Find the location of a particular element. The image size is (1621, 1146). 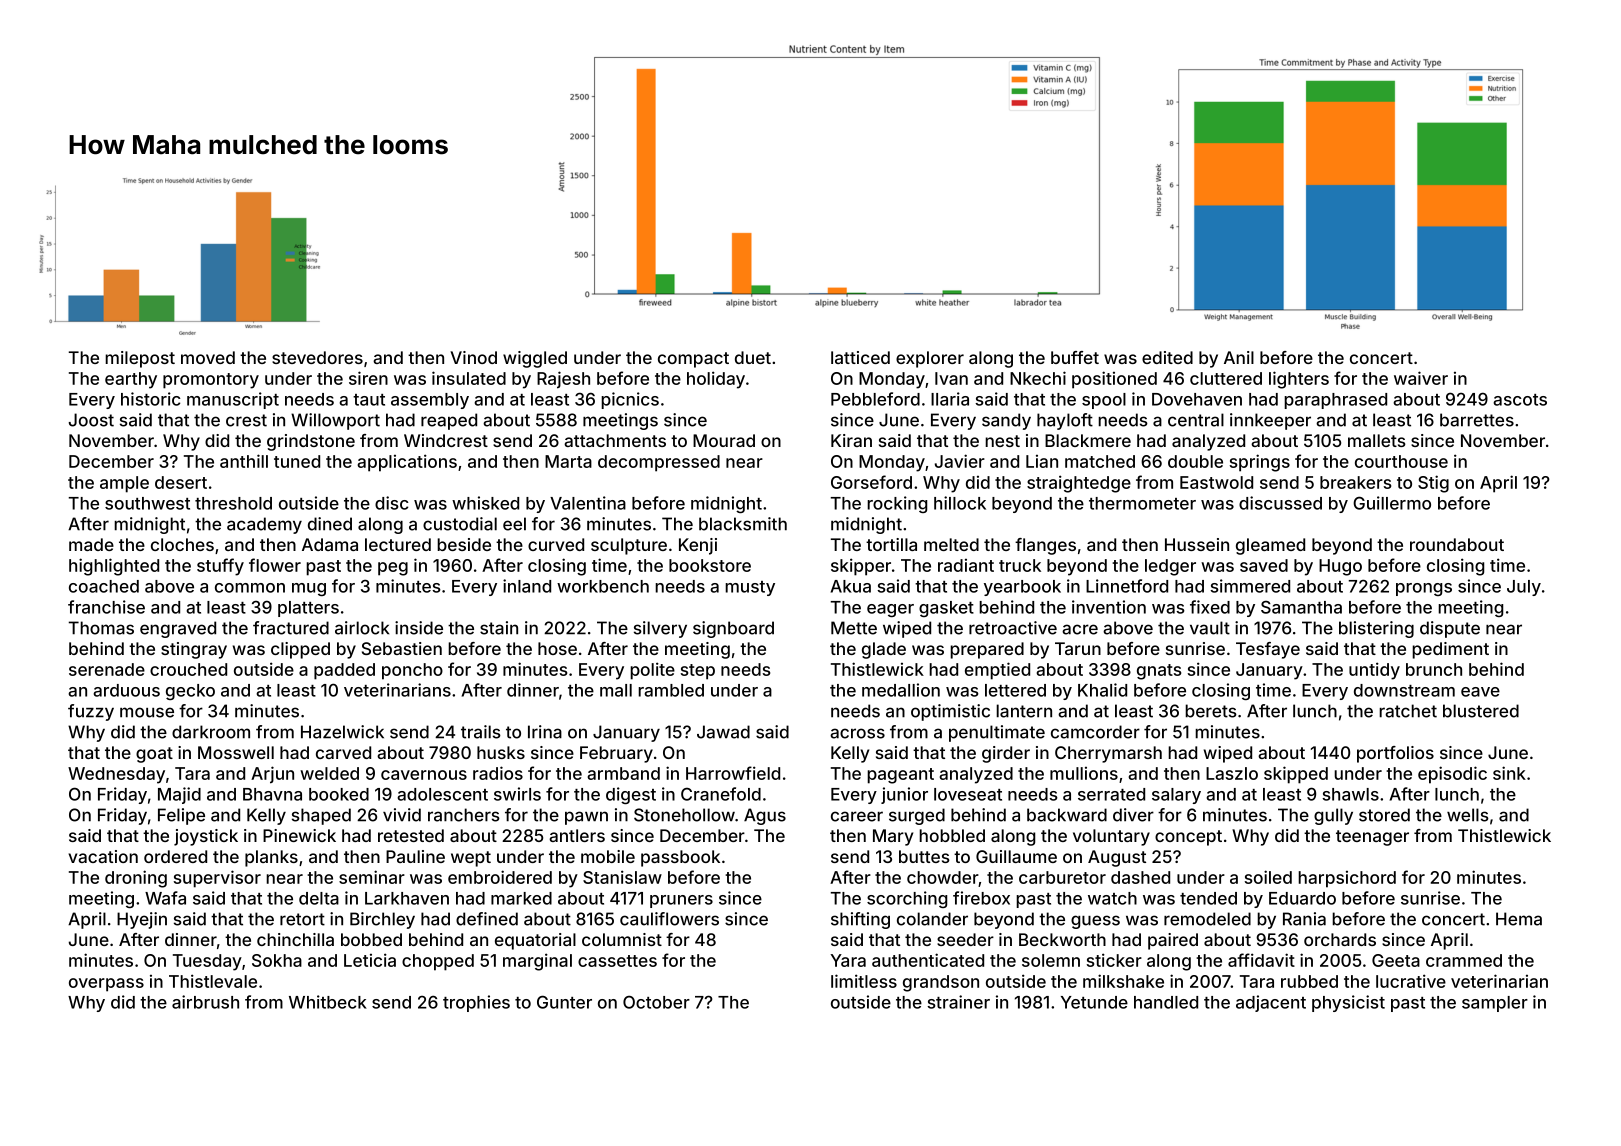

scorching is located at coordinates (907, 899).
